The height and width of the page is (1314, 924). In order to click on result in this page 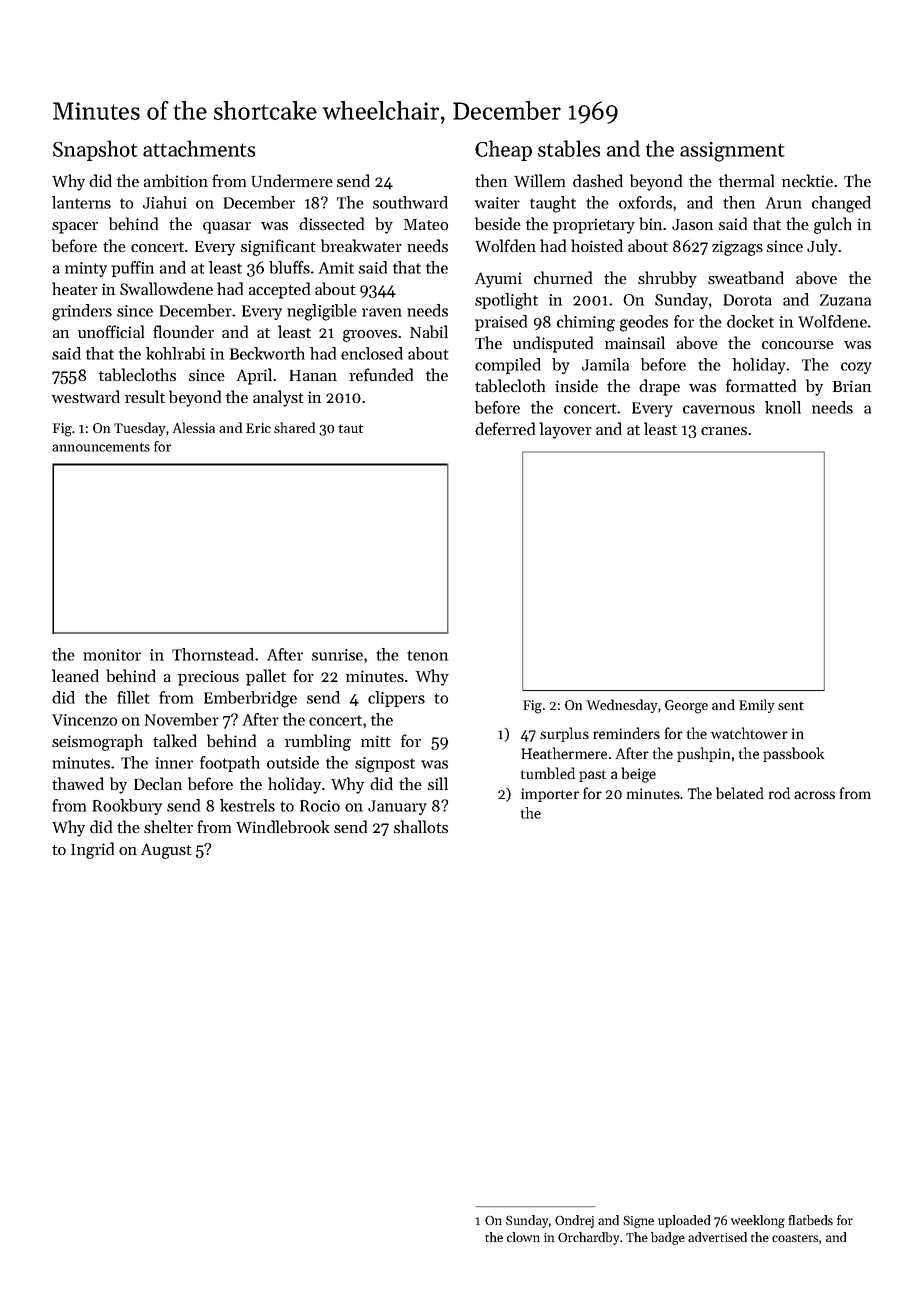, I will do `click(145, 396)`.
